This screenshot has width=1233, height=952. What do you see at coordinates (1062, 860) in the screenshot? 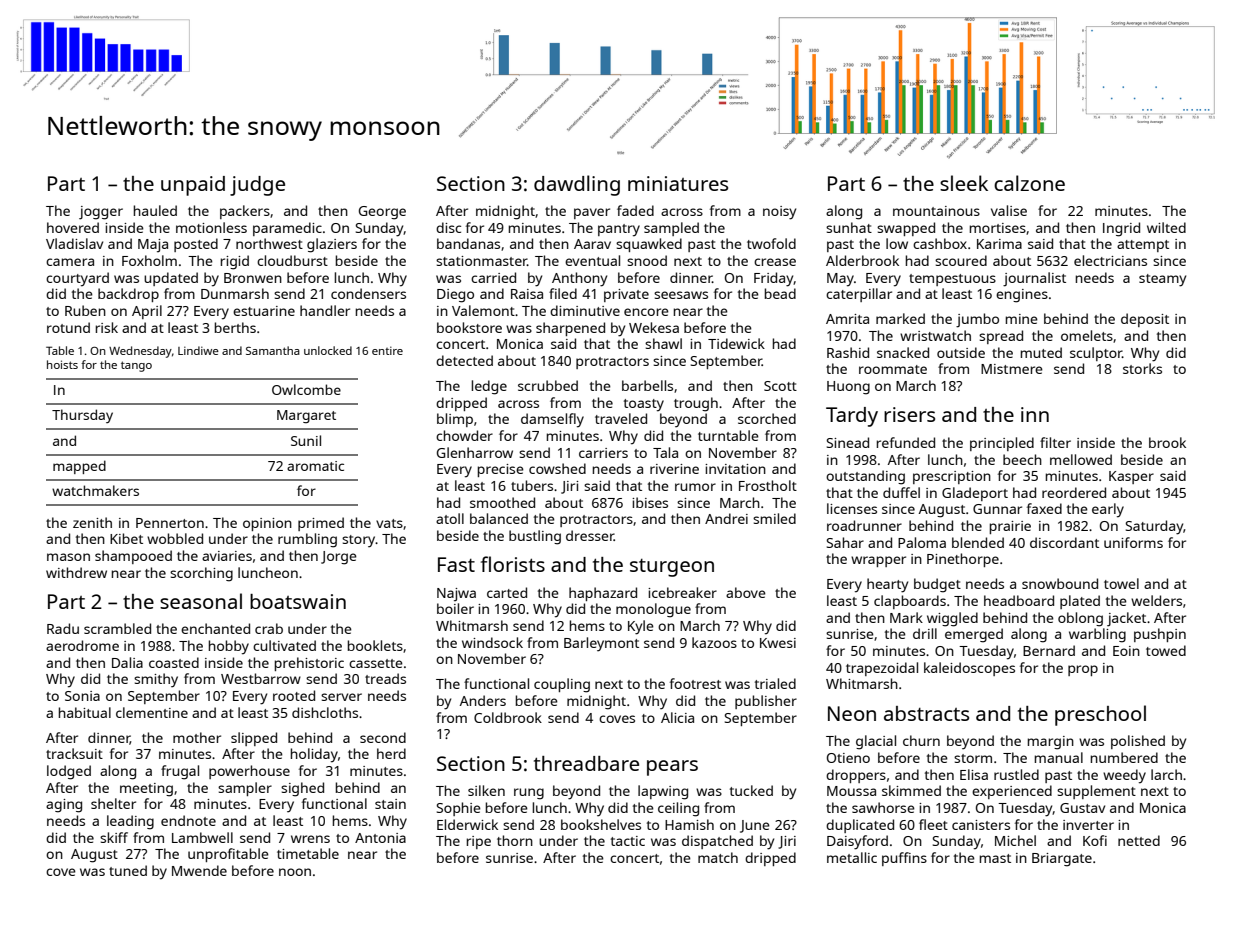
I see `Briargate` at bounding box center [1062, 860].
